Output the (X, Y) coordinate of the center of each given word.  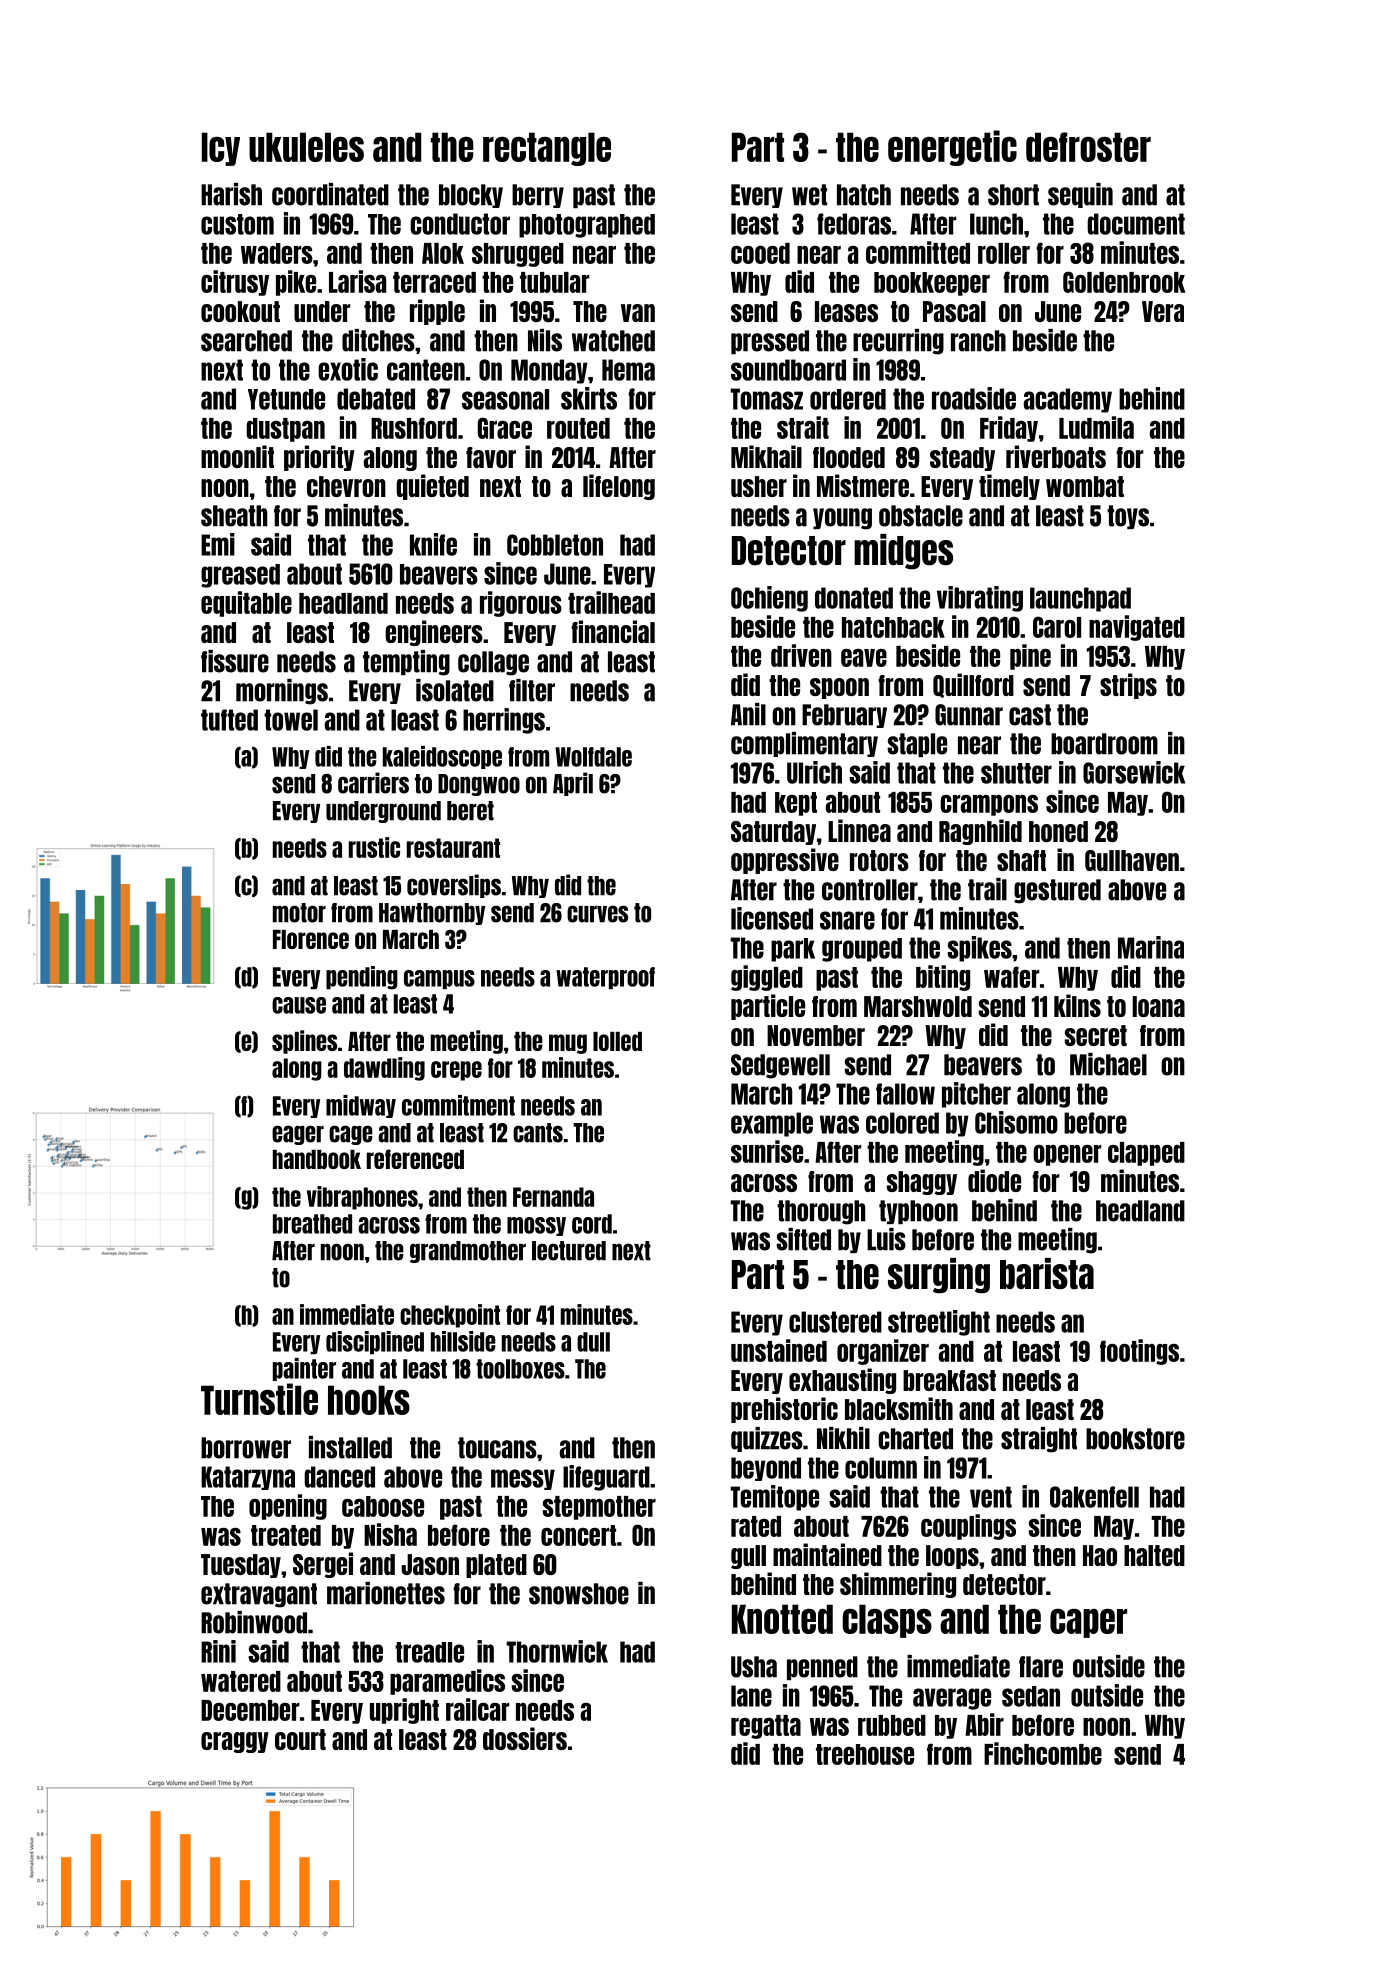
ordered (848, 399)
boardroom (1104, 744)
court (300, 1739)
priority (319, 458)
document (1136, 224)
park (793, 950)
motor (299, 913)
